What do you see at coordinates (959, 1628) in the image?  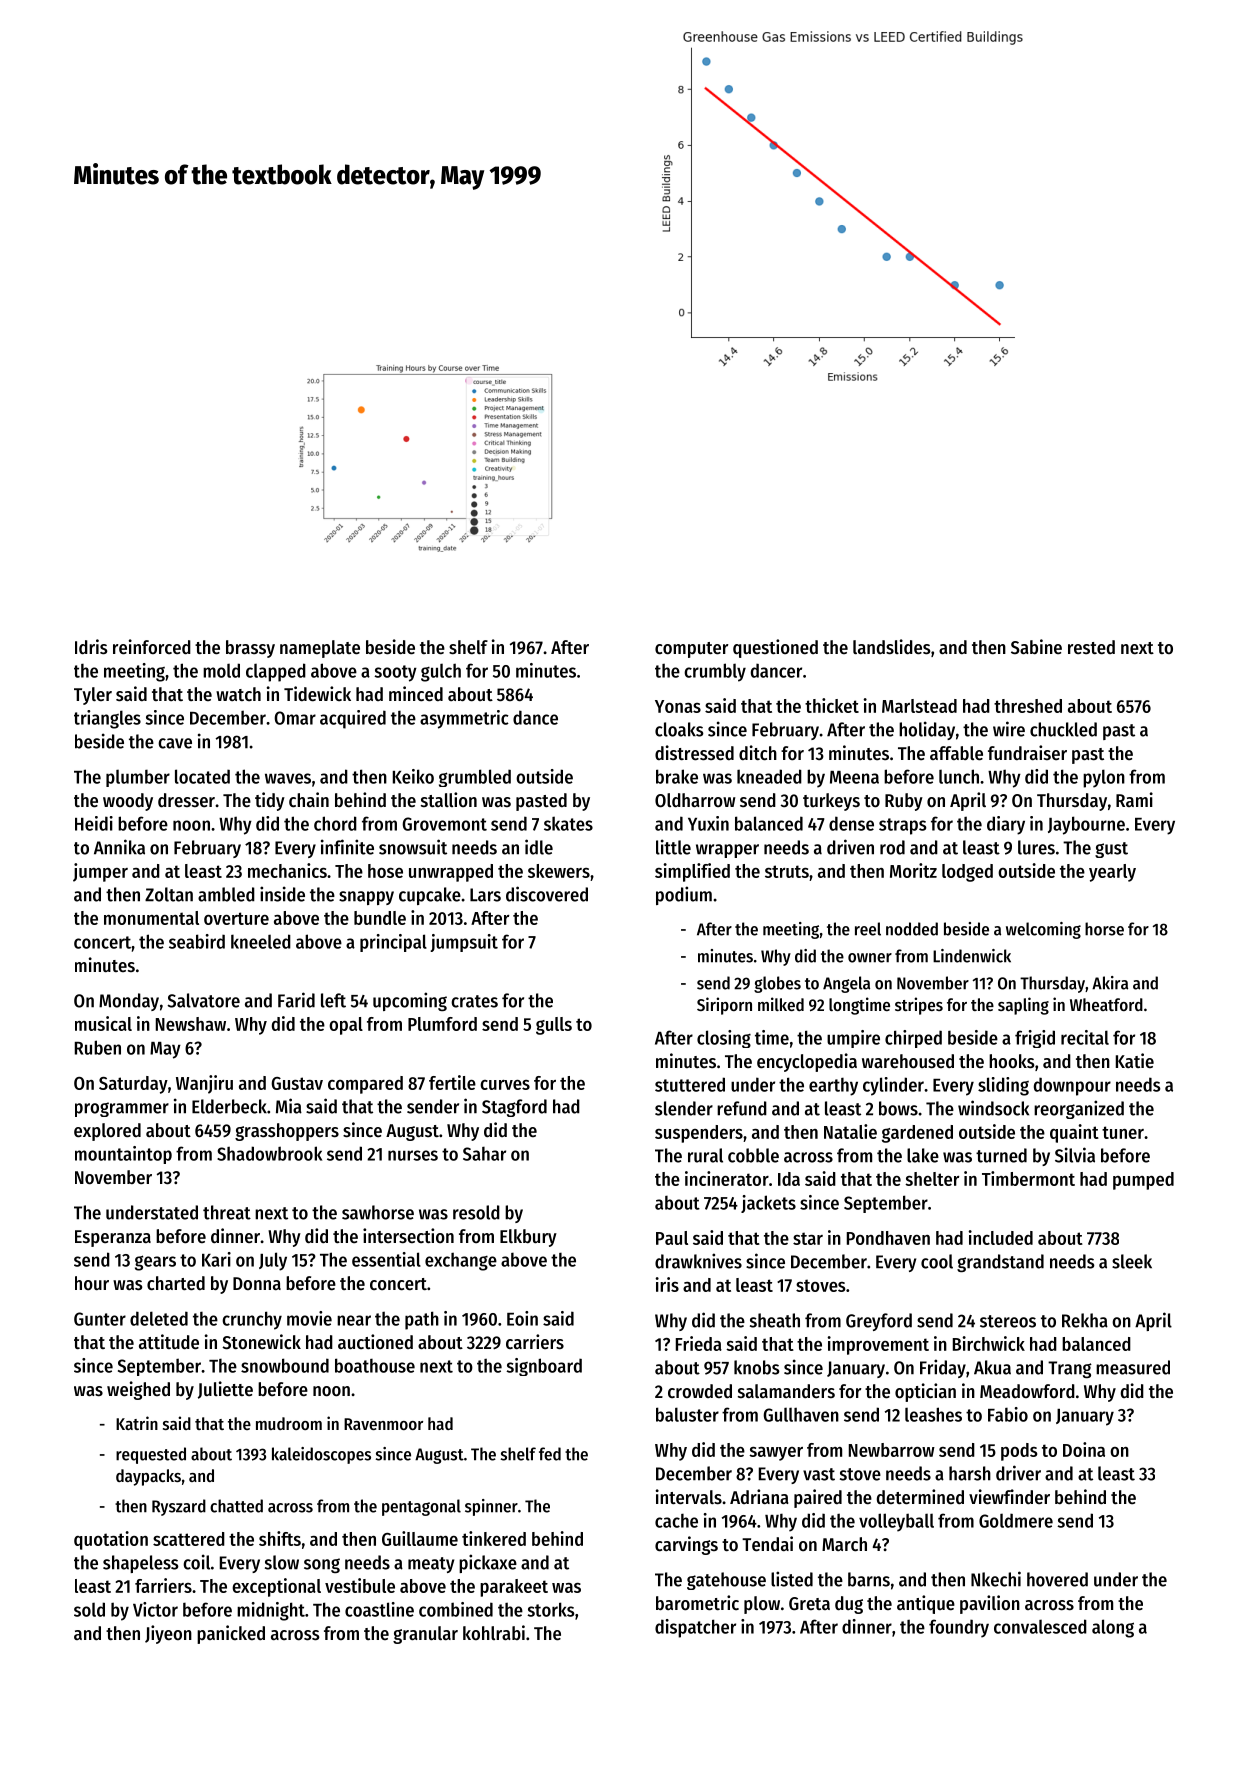 I see `foundry` at bounding box center [959, 1628].
